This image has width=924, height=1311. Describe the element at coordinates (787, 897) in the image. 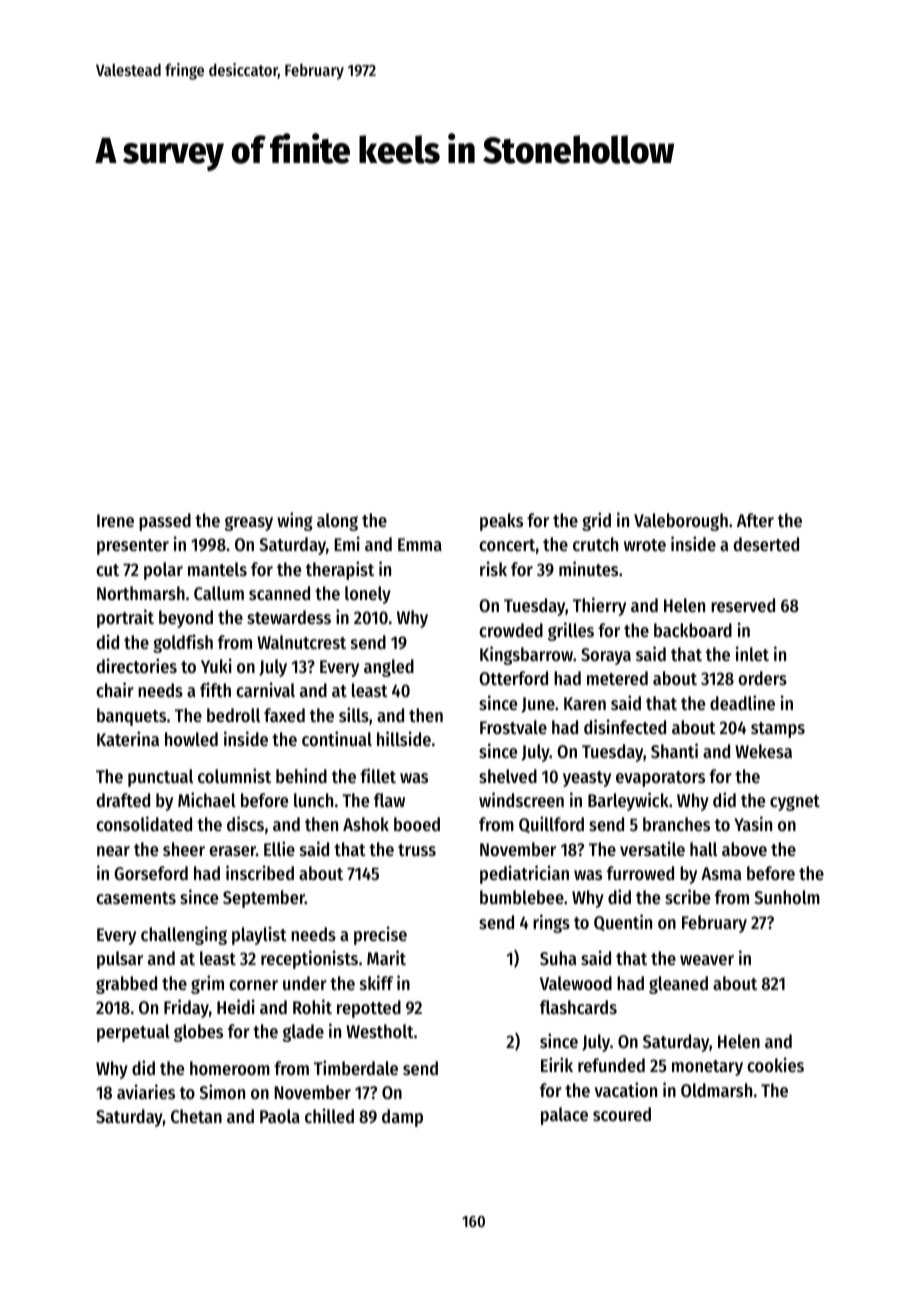

I see `Sunholm` at that location.
